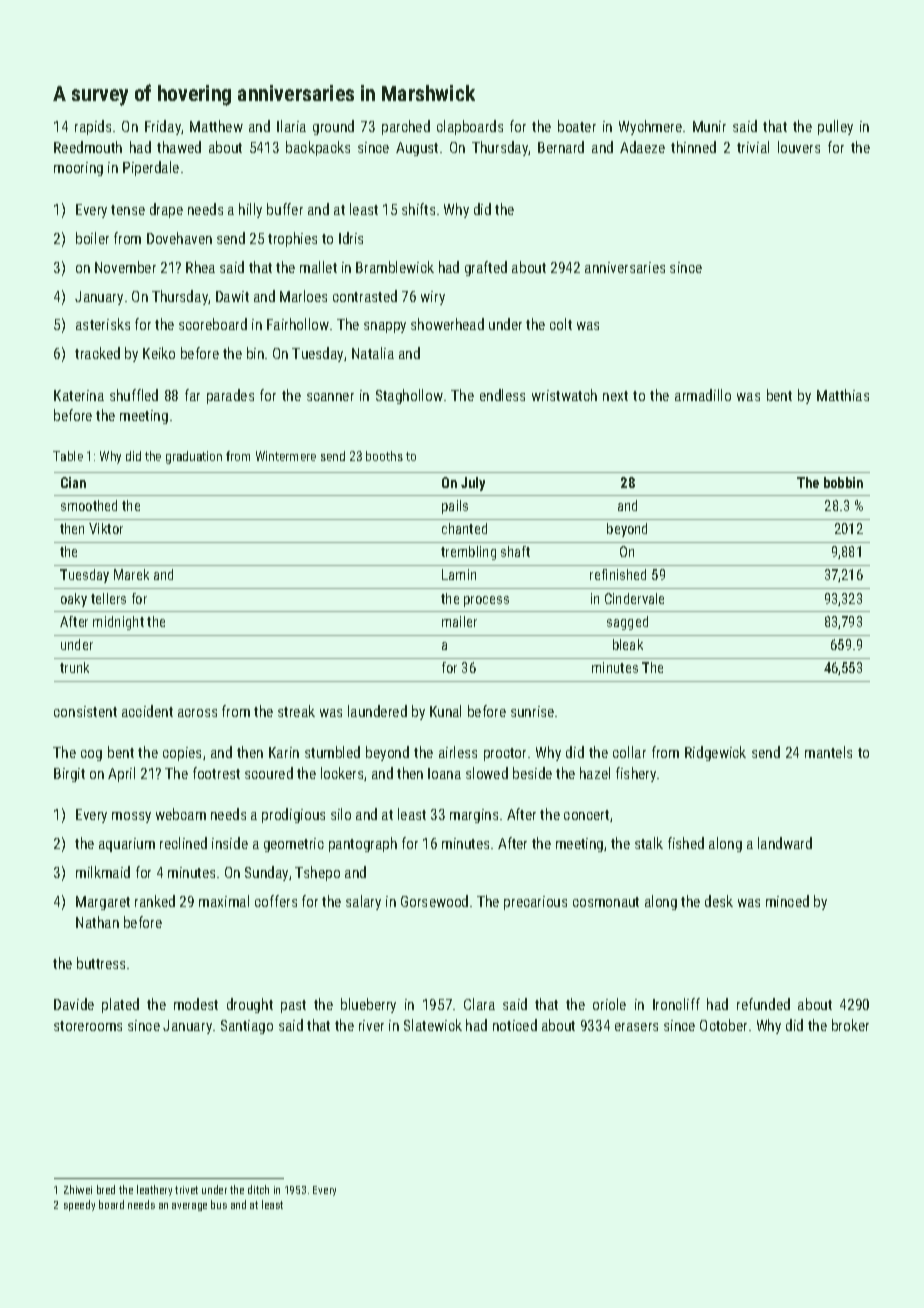  Describe the element at coordinates (577, 126) in the document. I see `boater` at that location.
